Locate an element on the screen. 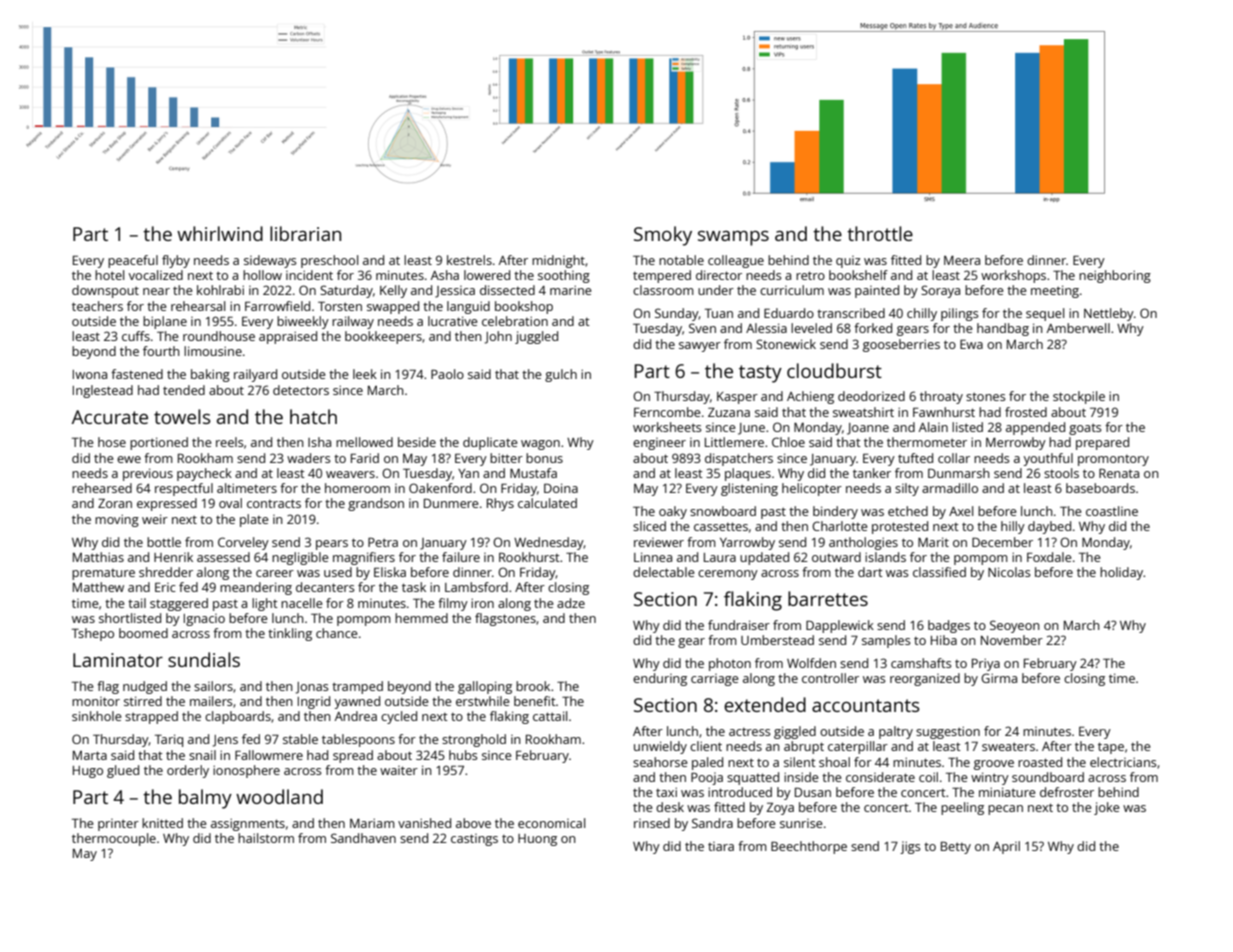 This screenshot has height=952, width=1233. stronghold is located at coordinates (474, 740).
